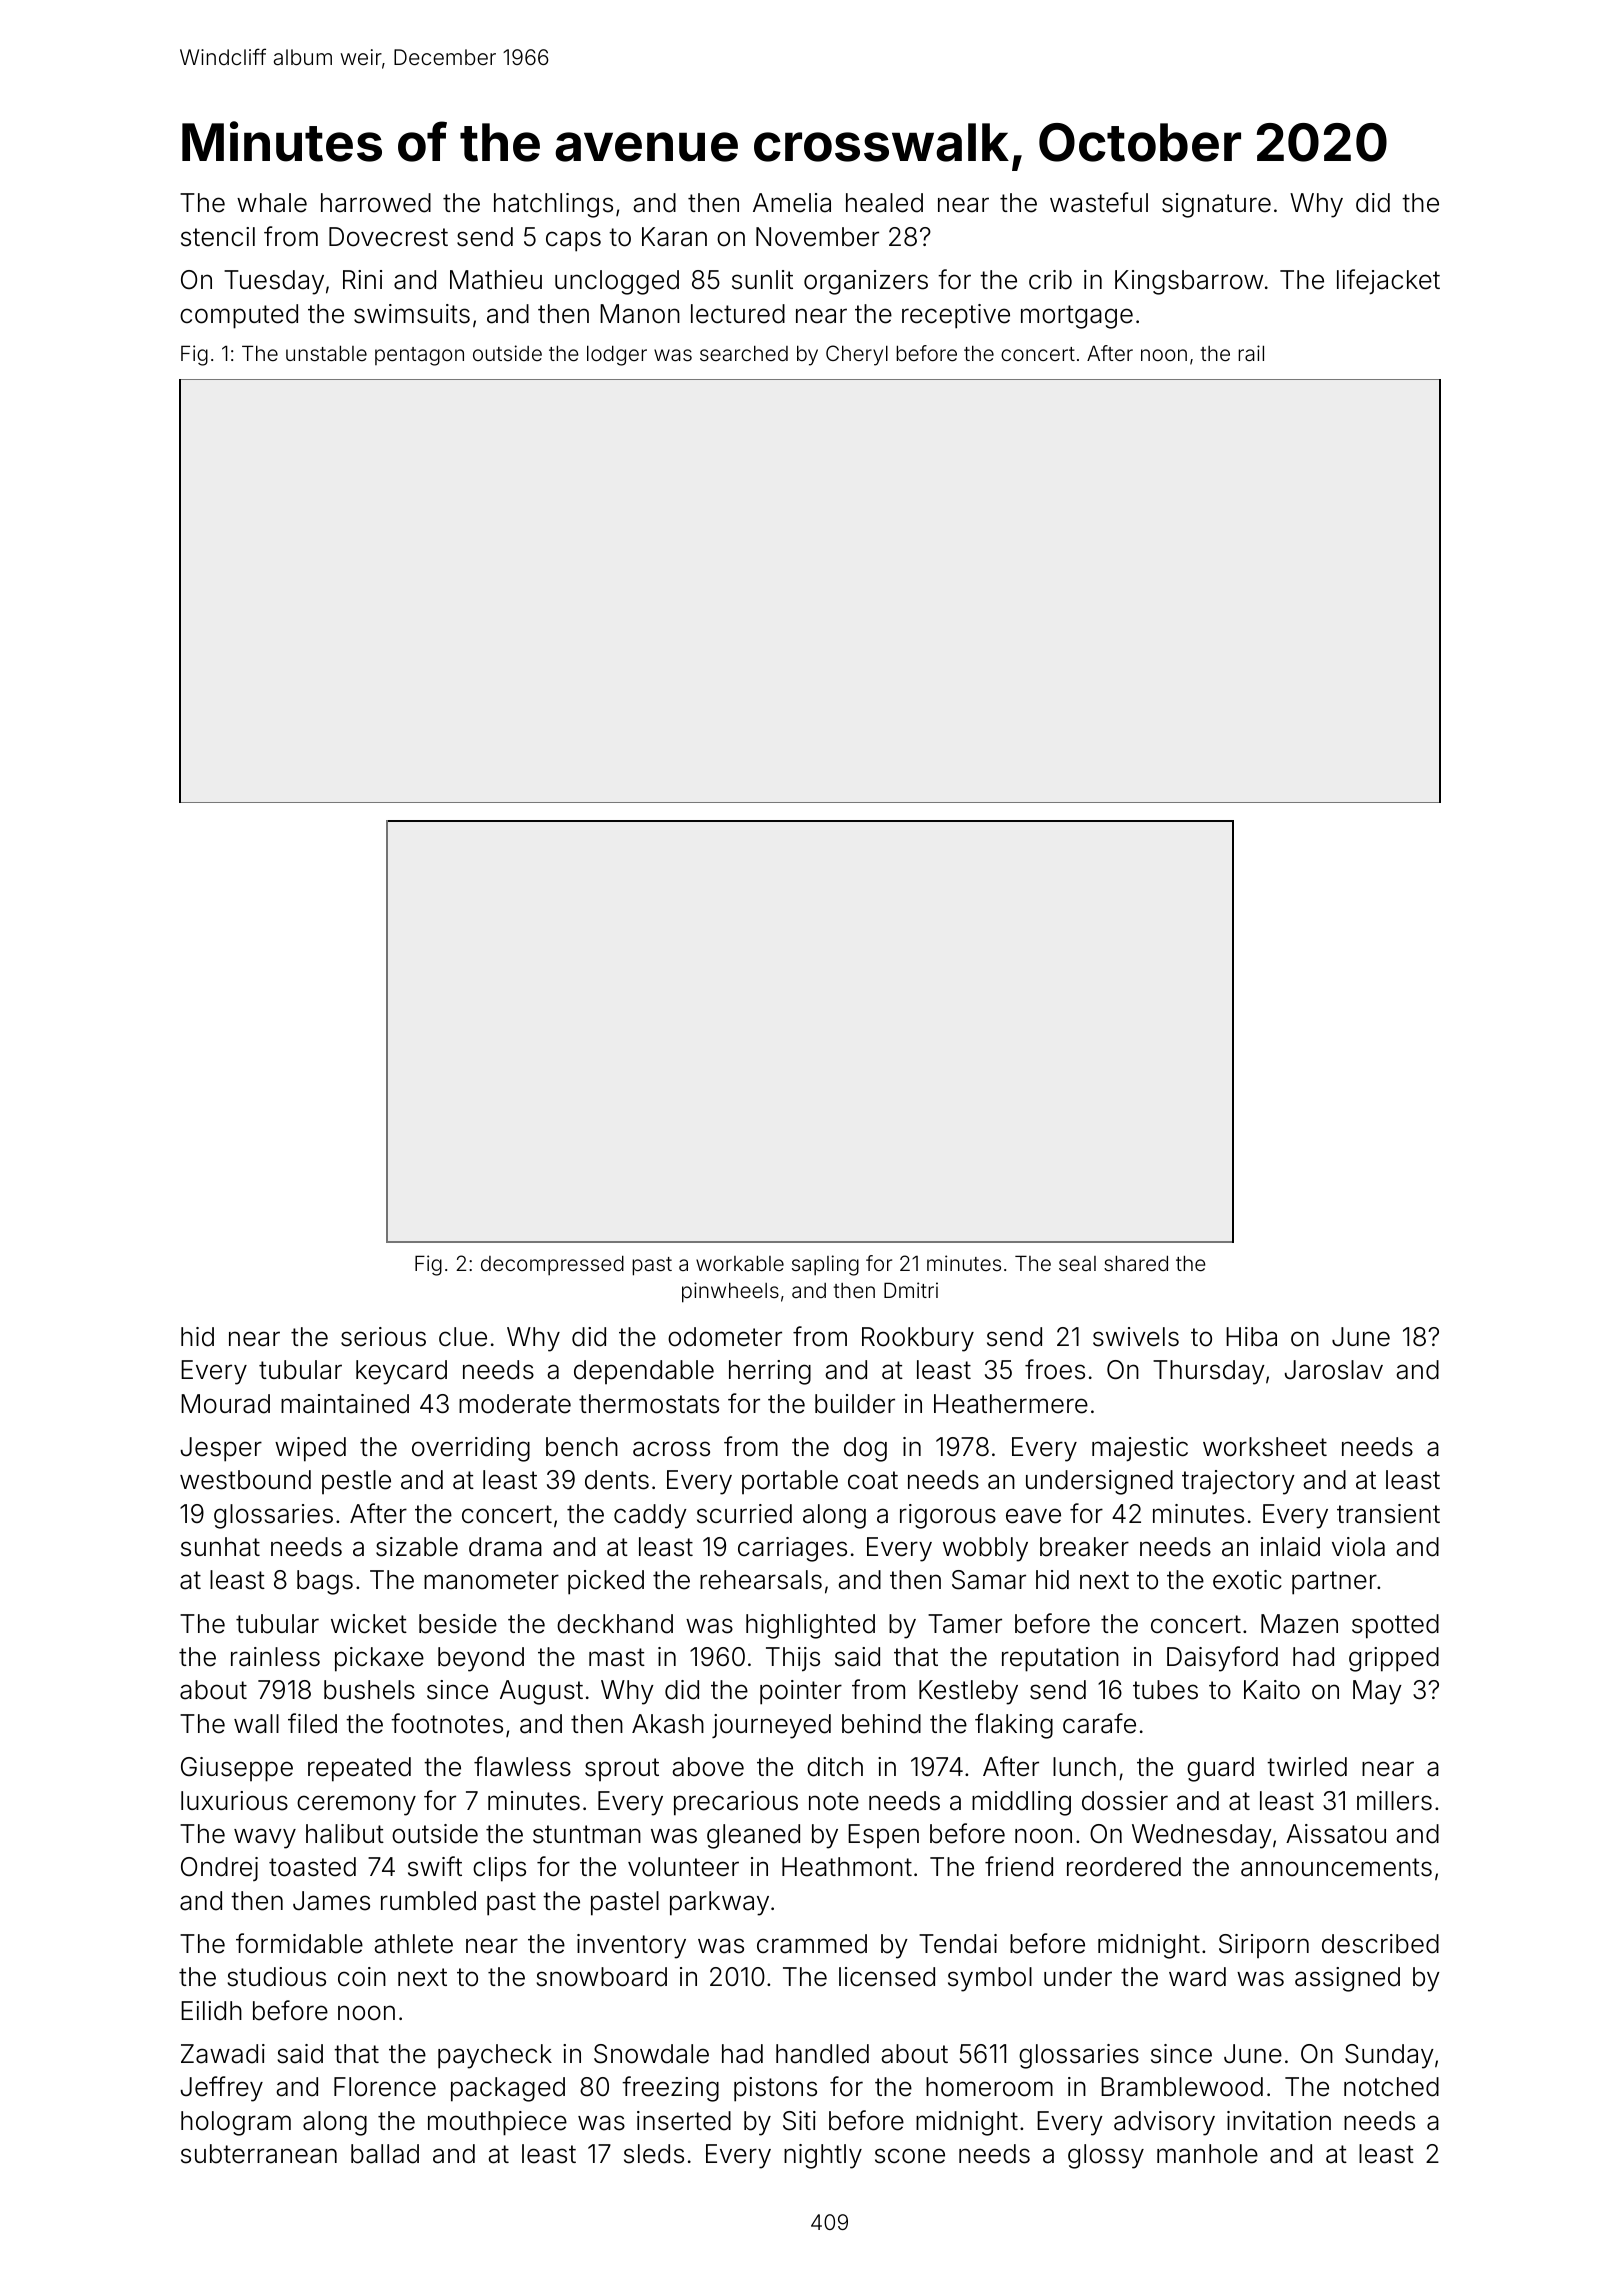 This image has height=2292, width=1620. What do you see at coordinates (1189, 282) in the image?
I see `Kingsbarrow` at bounding box center [1189, 282].
